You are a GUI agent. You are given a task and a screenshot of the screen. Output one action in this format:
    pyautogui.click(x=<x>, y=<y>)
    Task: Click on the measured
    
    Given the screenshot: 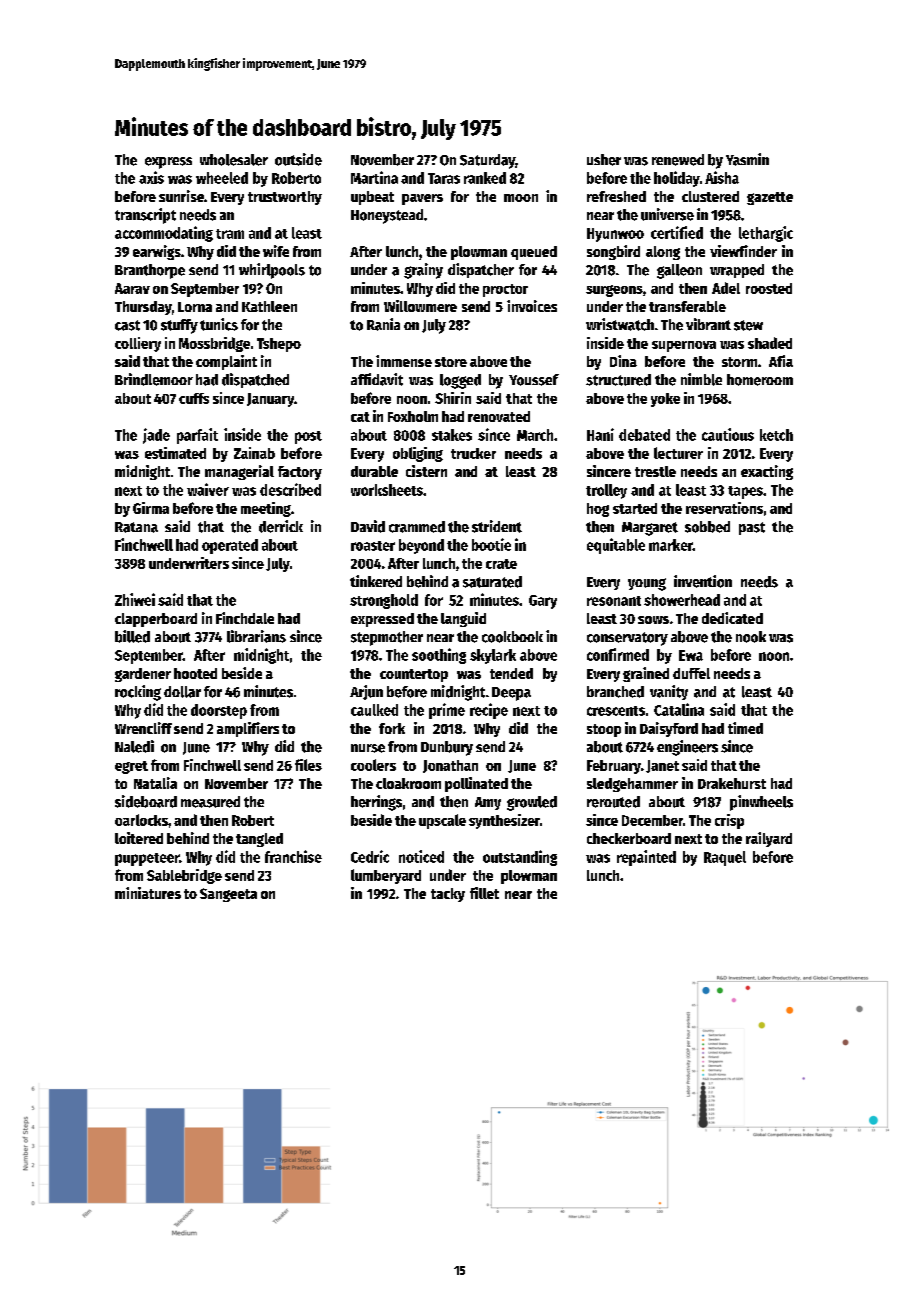 What is the action you would take?
    pyautogui.click(x=210, y=802)
